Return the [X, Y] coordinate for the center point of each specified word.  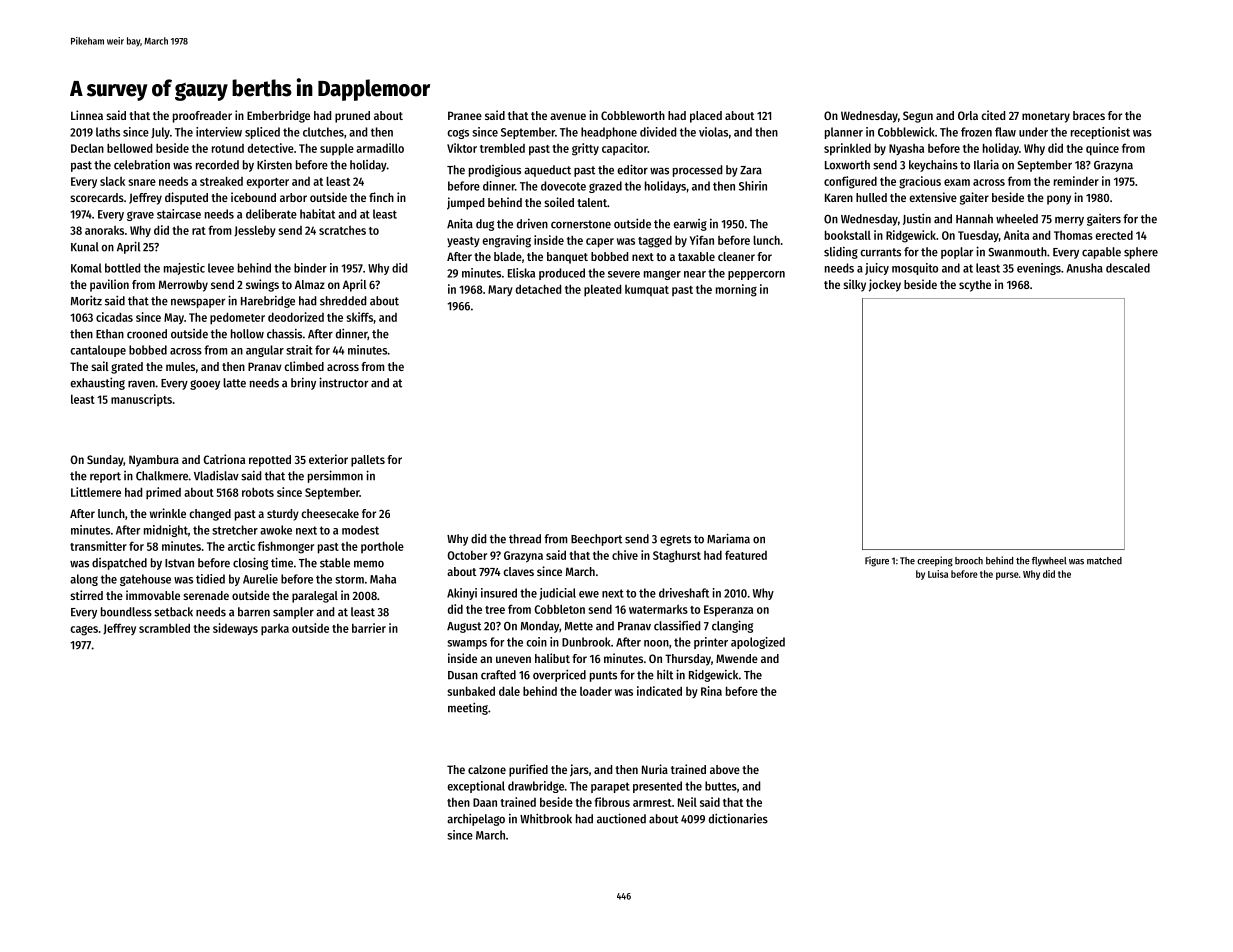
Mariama [728, 538]
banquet [567, 258]
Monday [540, 627]
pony [1059, 200]
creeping [935, 561]
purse [1007, 576]
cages [84, 630]
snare [142, 182]
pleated [602, 290]
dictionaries [738, 818]
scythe [975, 286]
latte [234, 383]
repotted [270, 461]
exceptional [476, 787]
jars [579, 770]
